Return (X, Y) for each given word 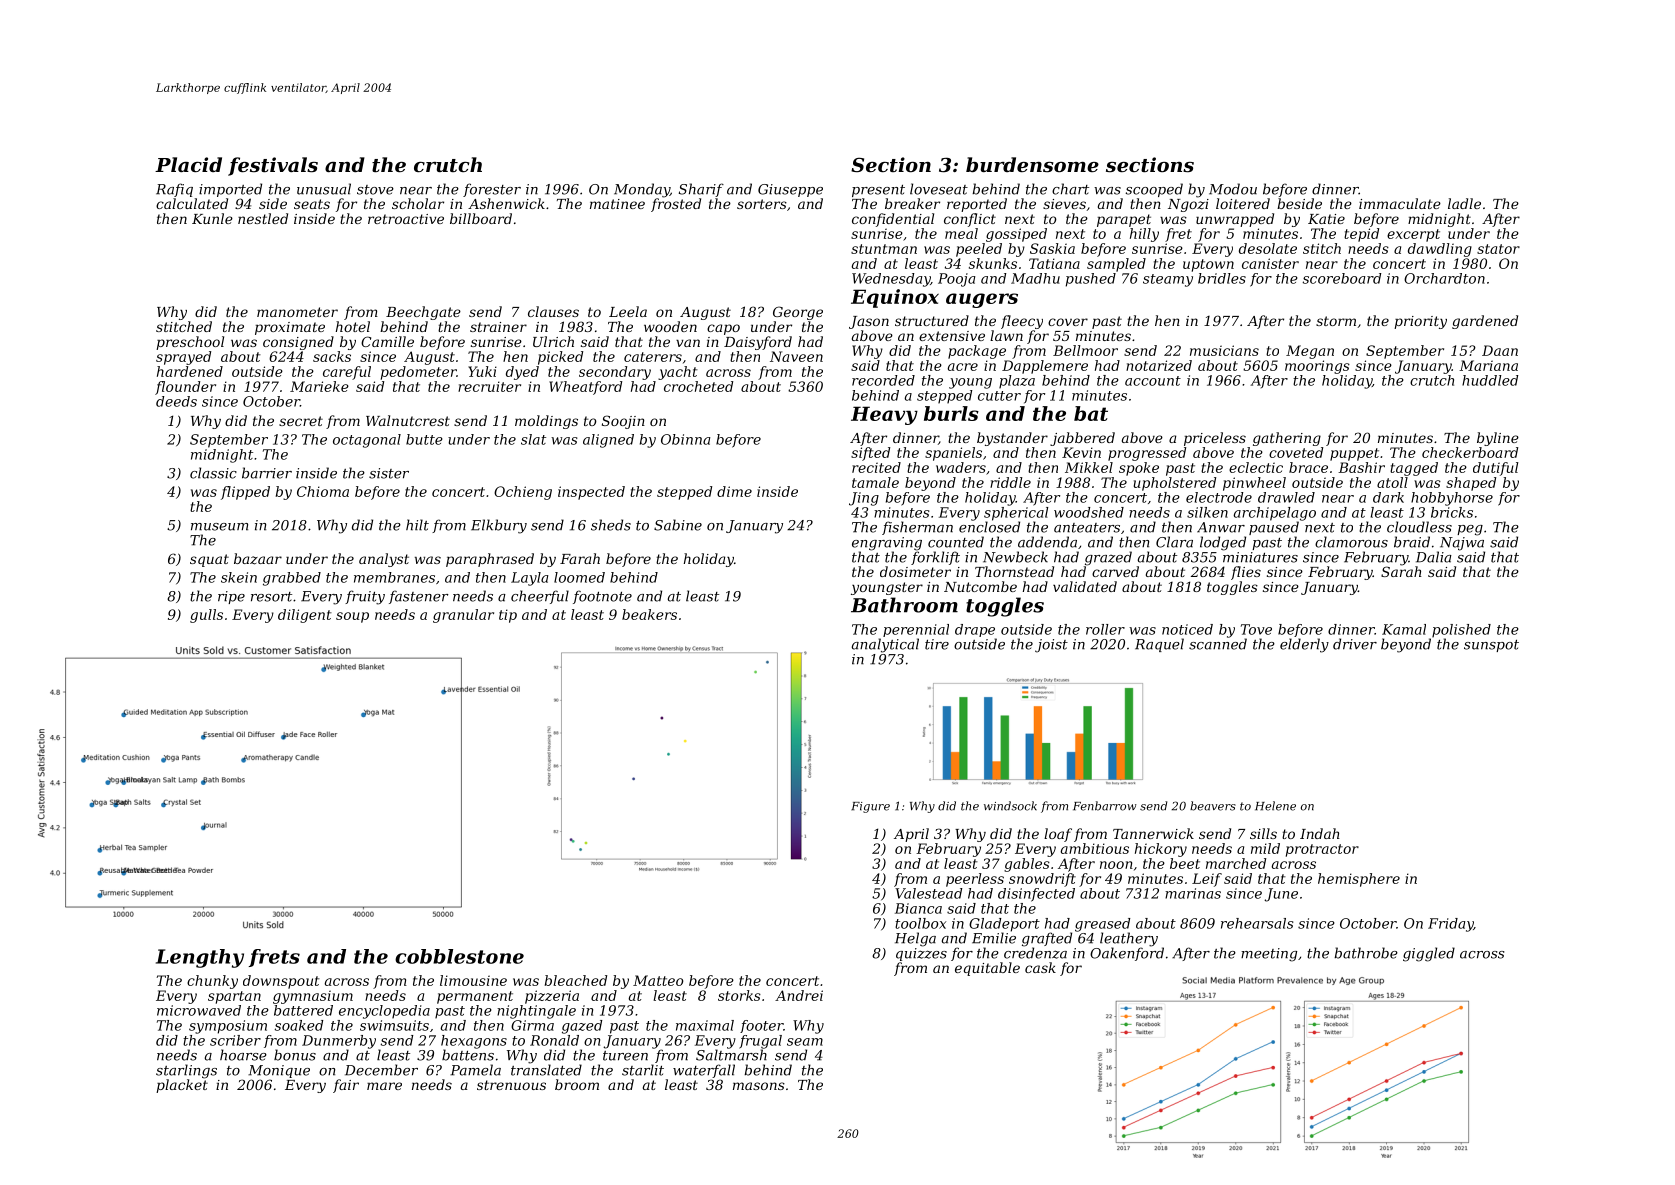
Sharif (701, 190)
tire (937, 644)
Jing (864, 499)
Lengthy (200, 958)
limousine (473, 980)
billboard (481, 218)
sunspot (1491, 646)
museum (219, 527)
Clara (1174, 542)
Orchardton (1444, 278)
